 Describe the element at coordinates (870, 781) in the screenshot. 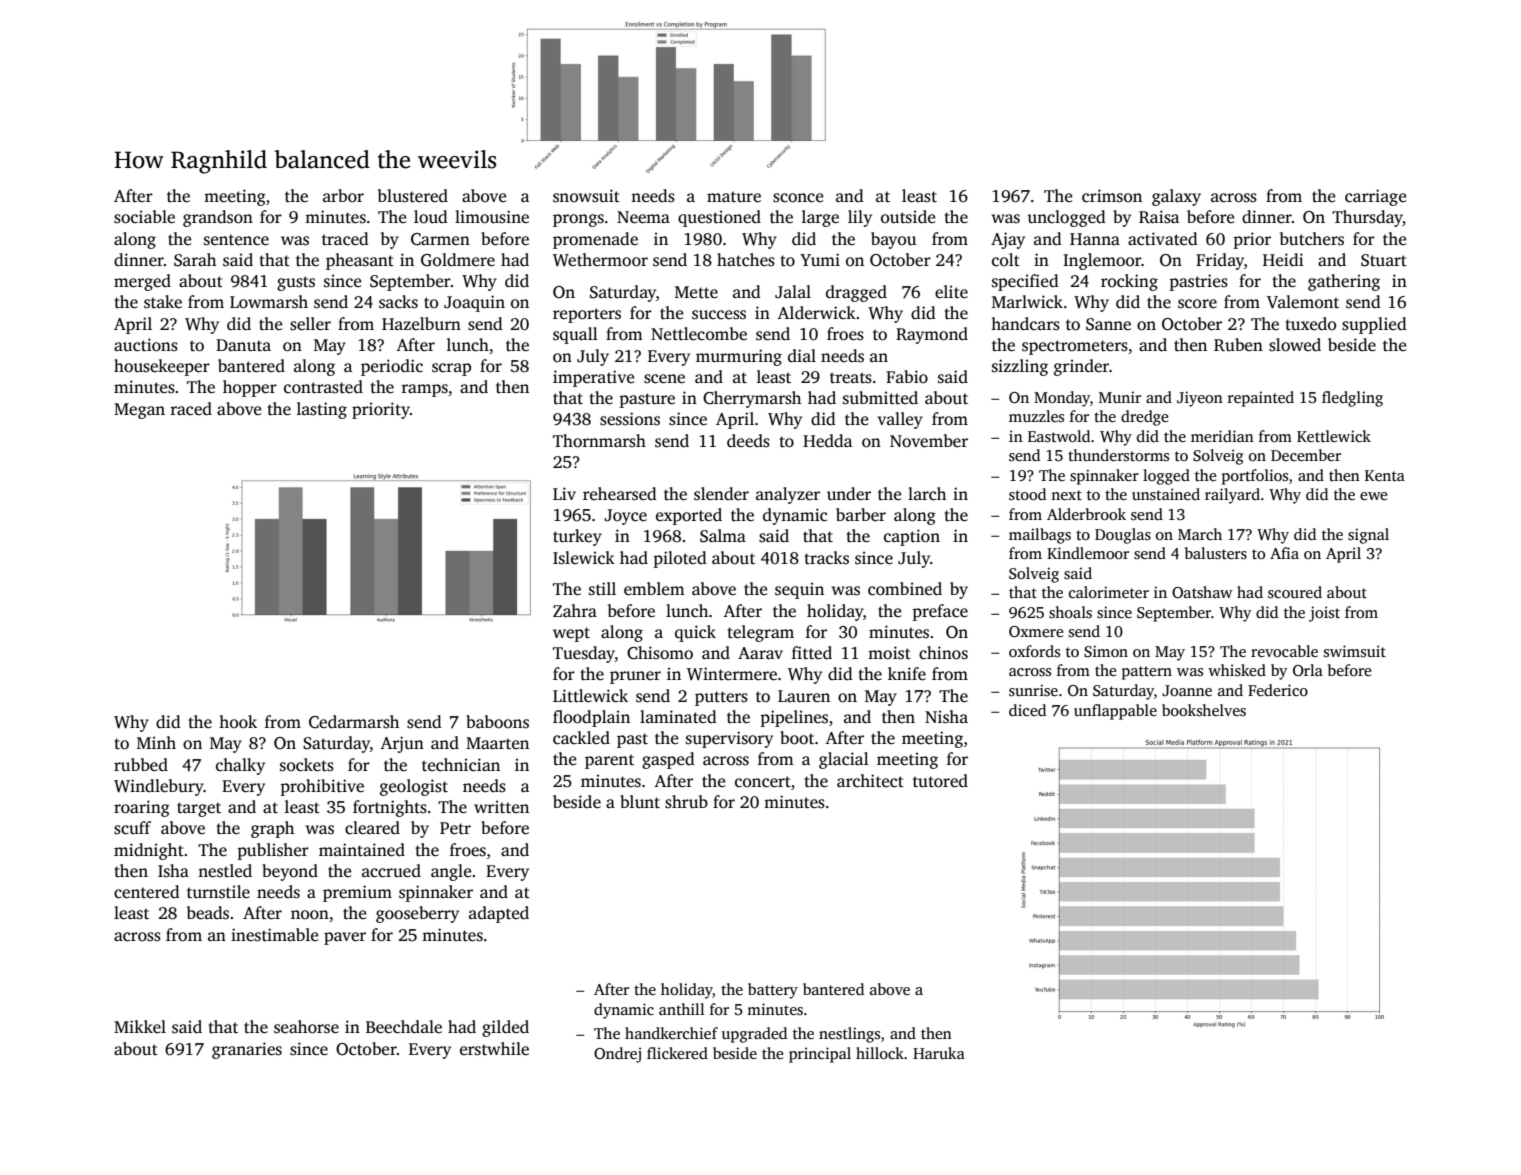

I see `architect` at that location.
